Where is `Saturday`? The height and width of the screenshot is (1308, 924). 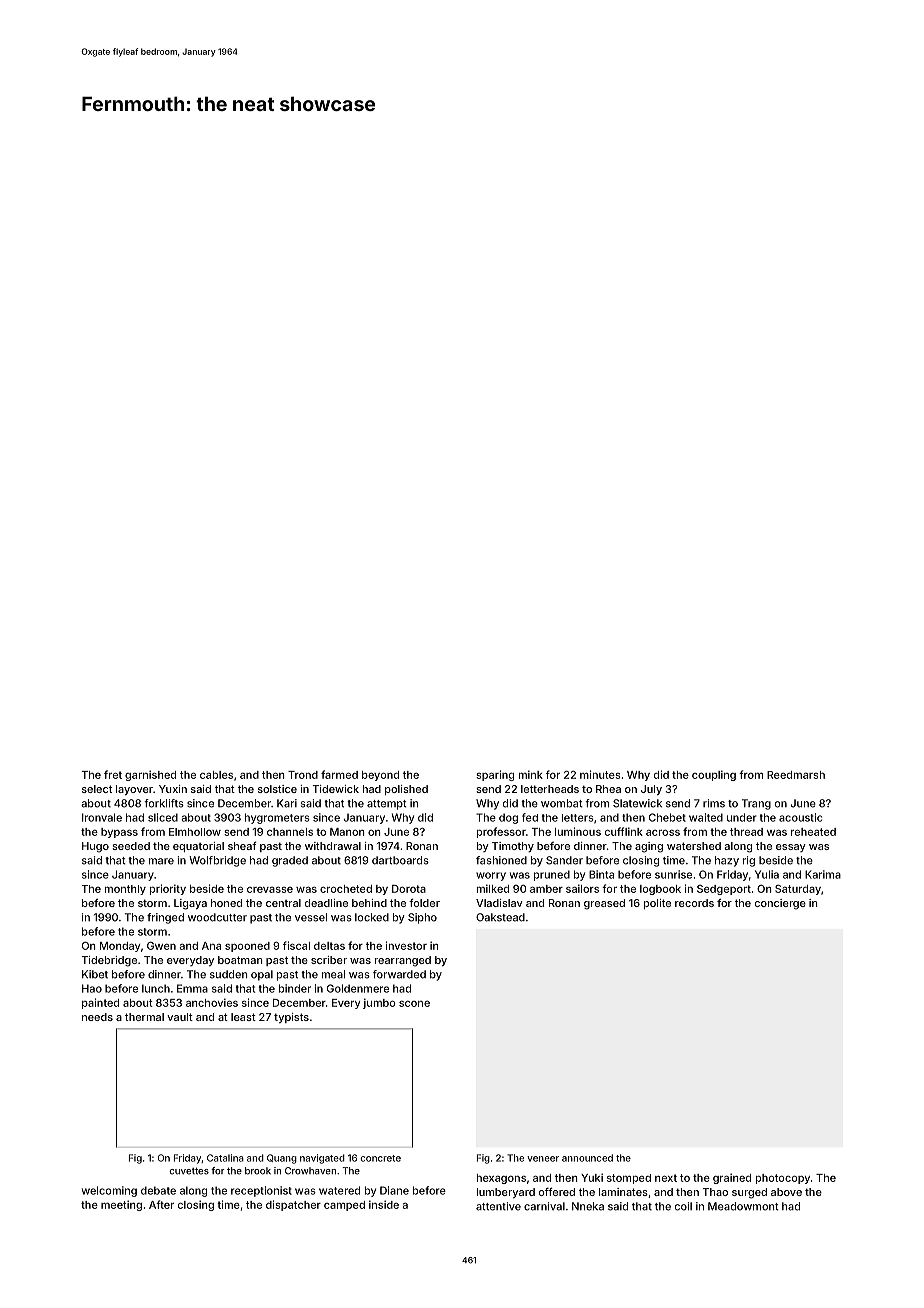 Saturday is located at coordinates (798, 890).
